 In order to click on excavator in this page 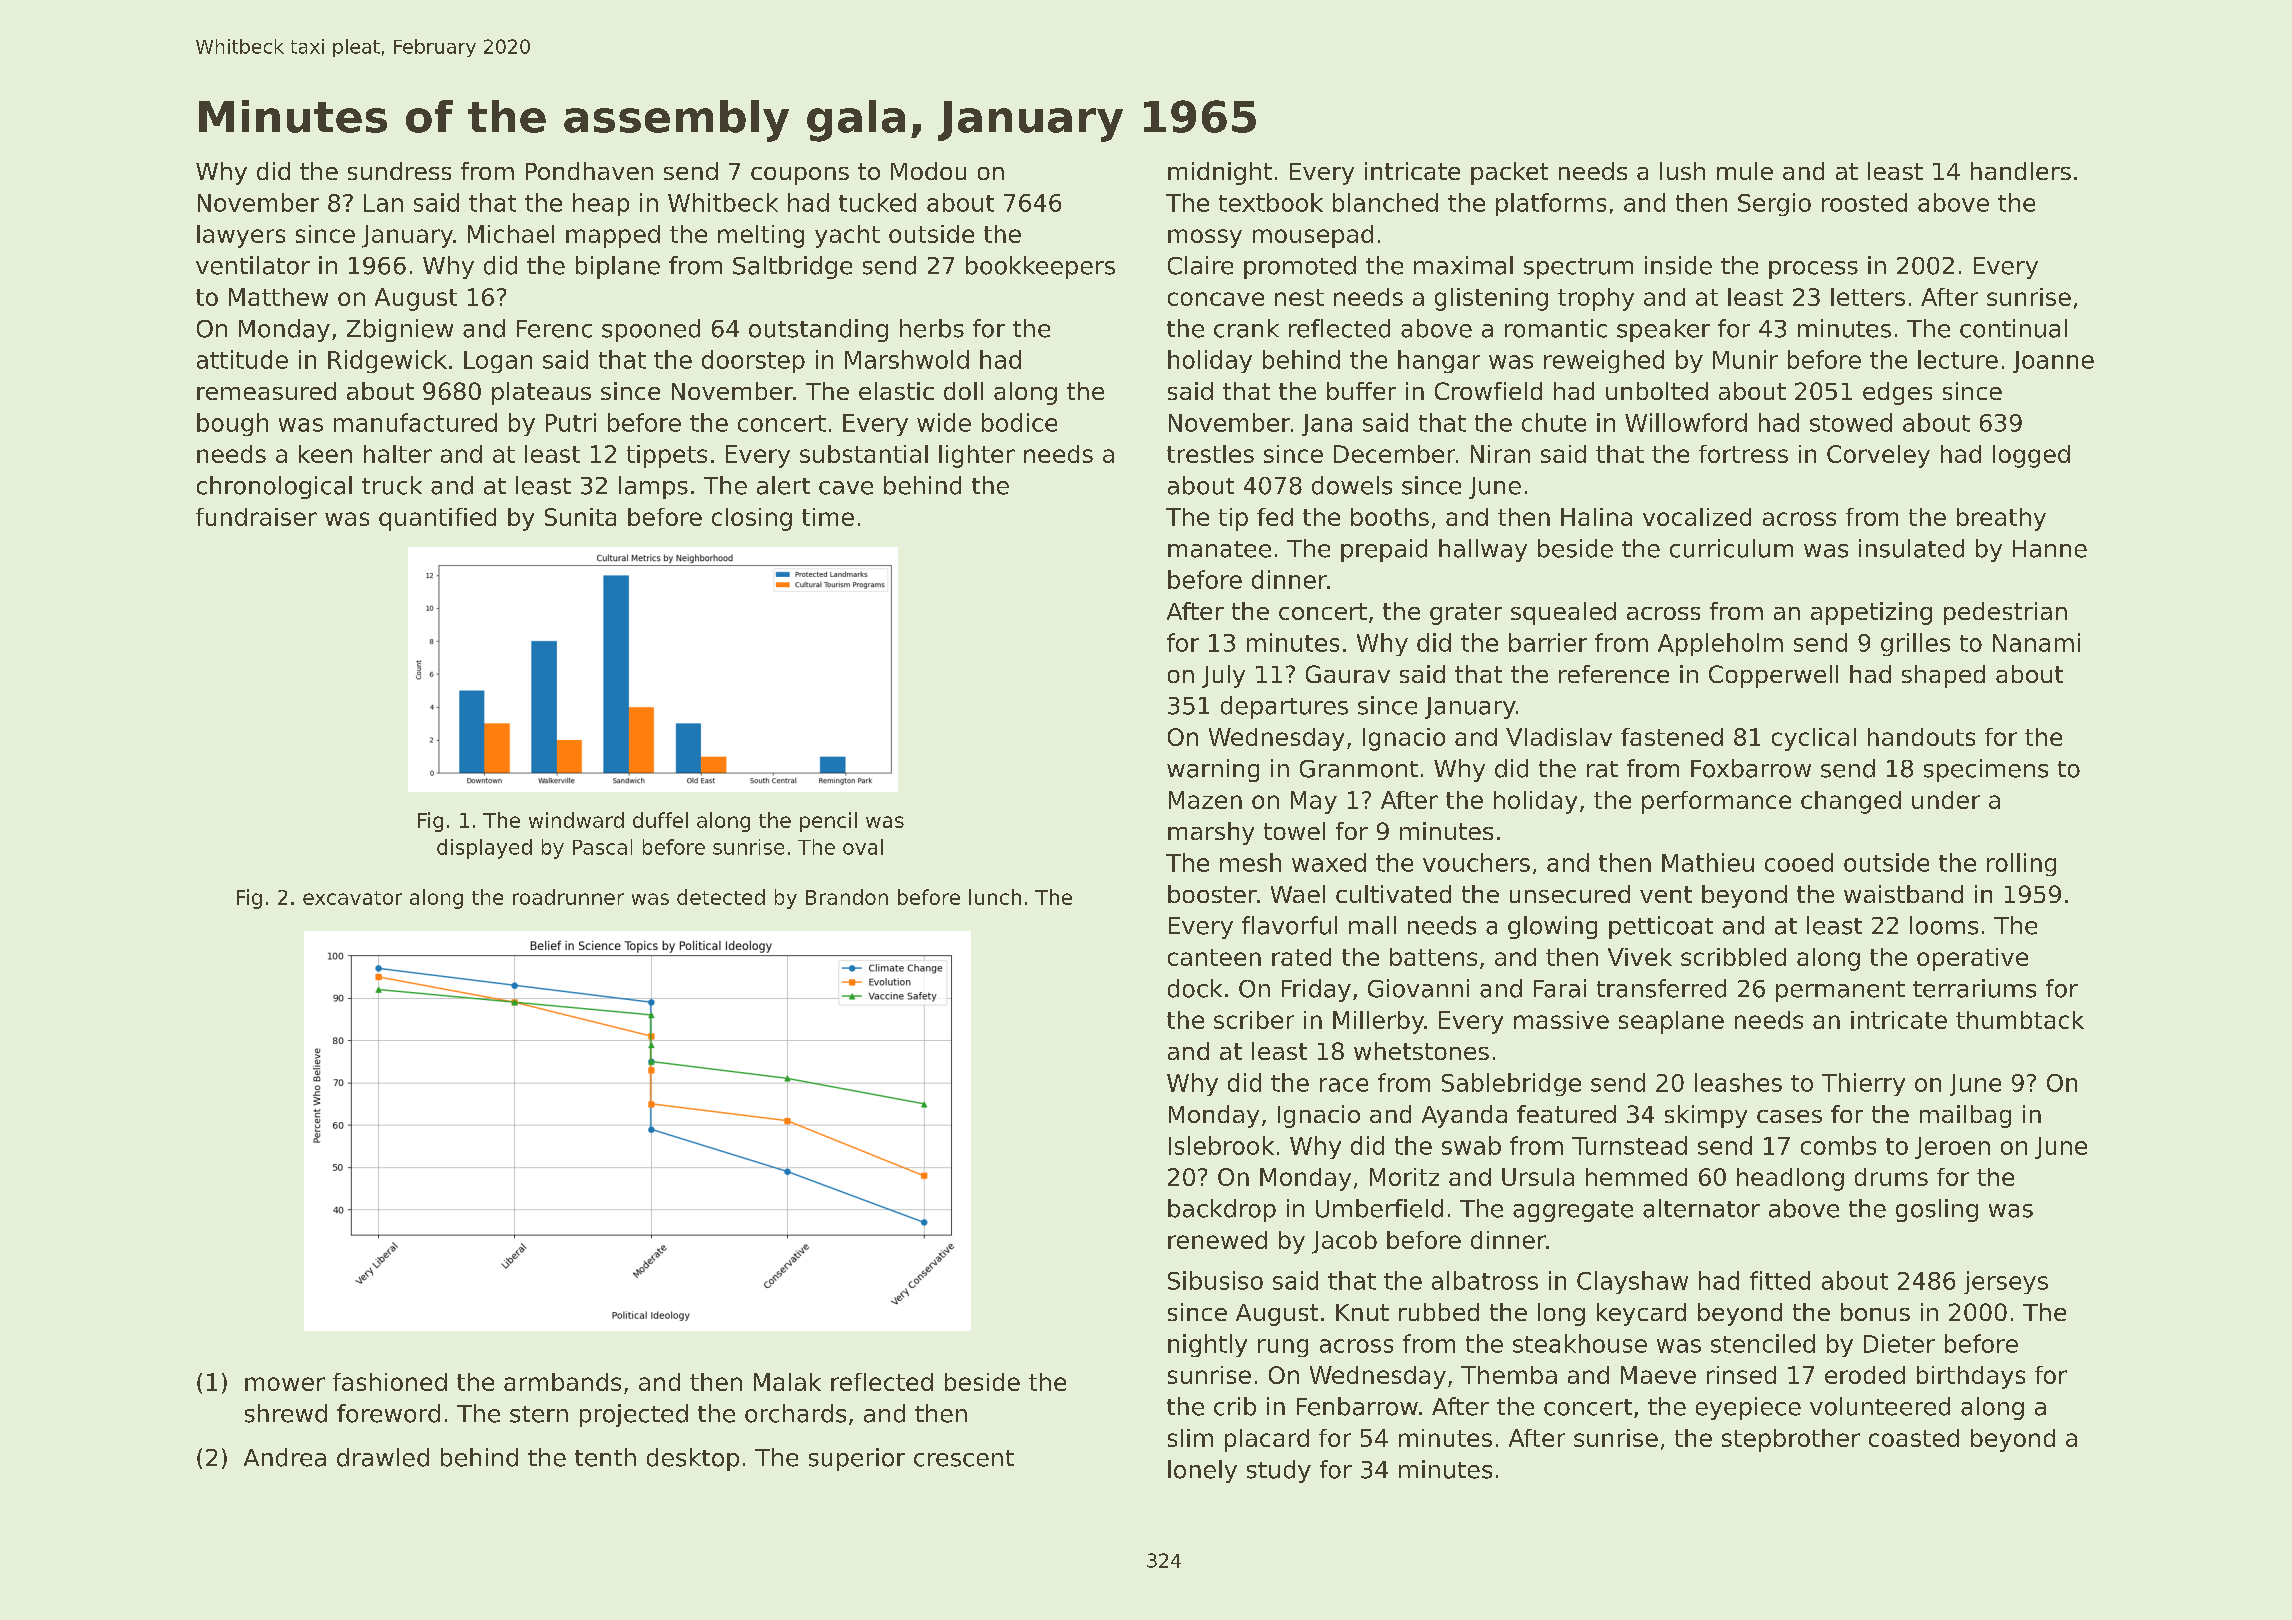, I will do `click(352, 898)`.
